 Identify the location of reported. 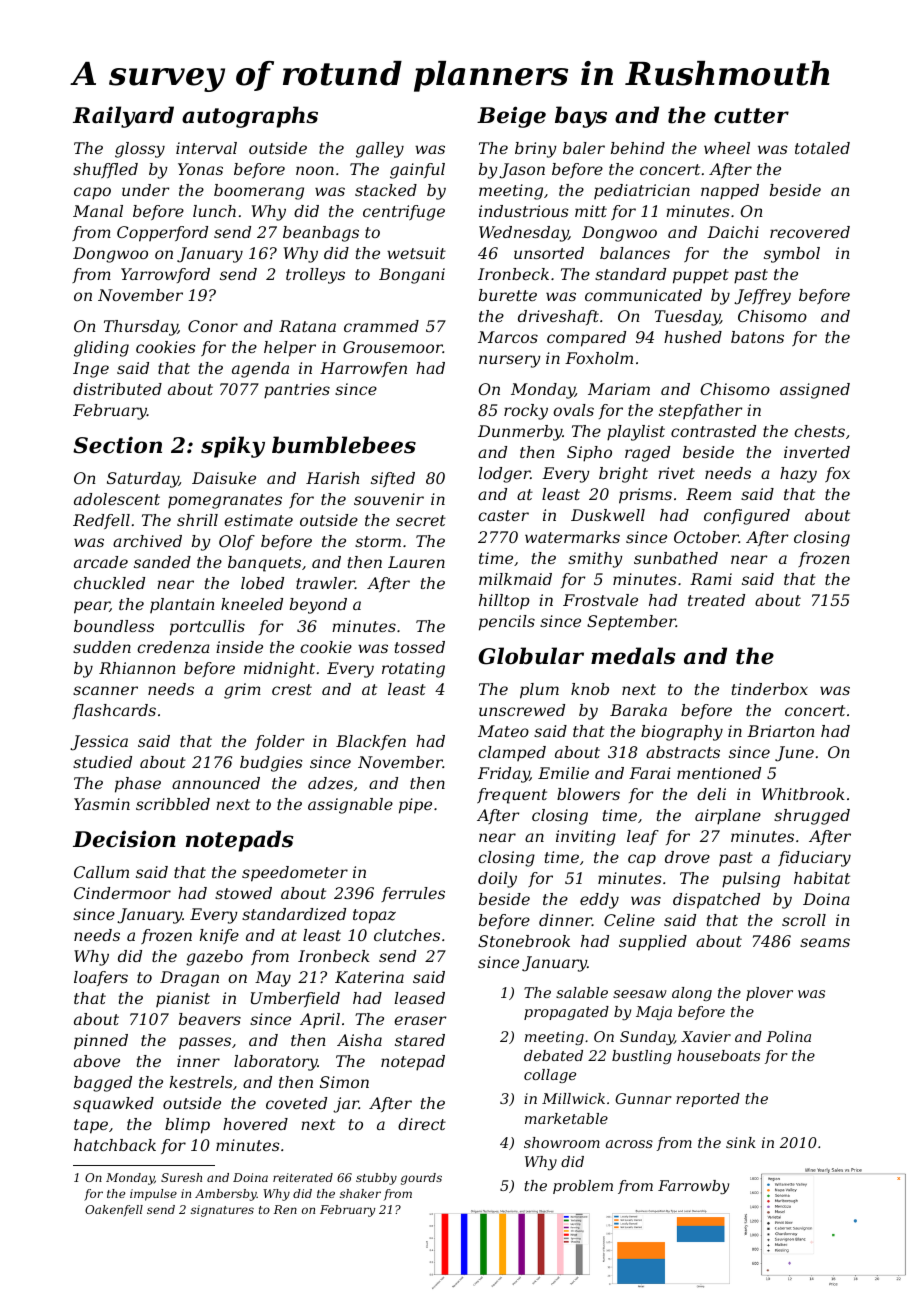
(708, 1100).
